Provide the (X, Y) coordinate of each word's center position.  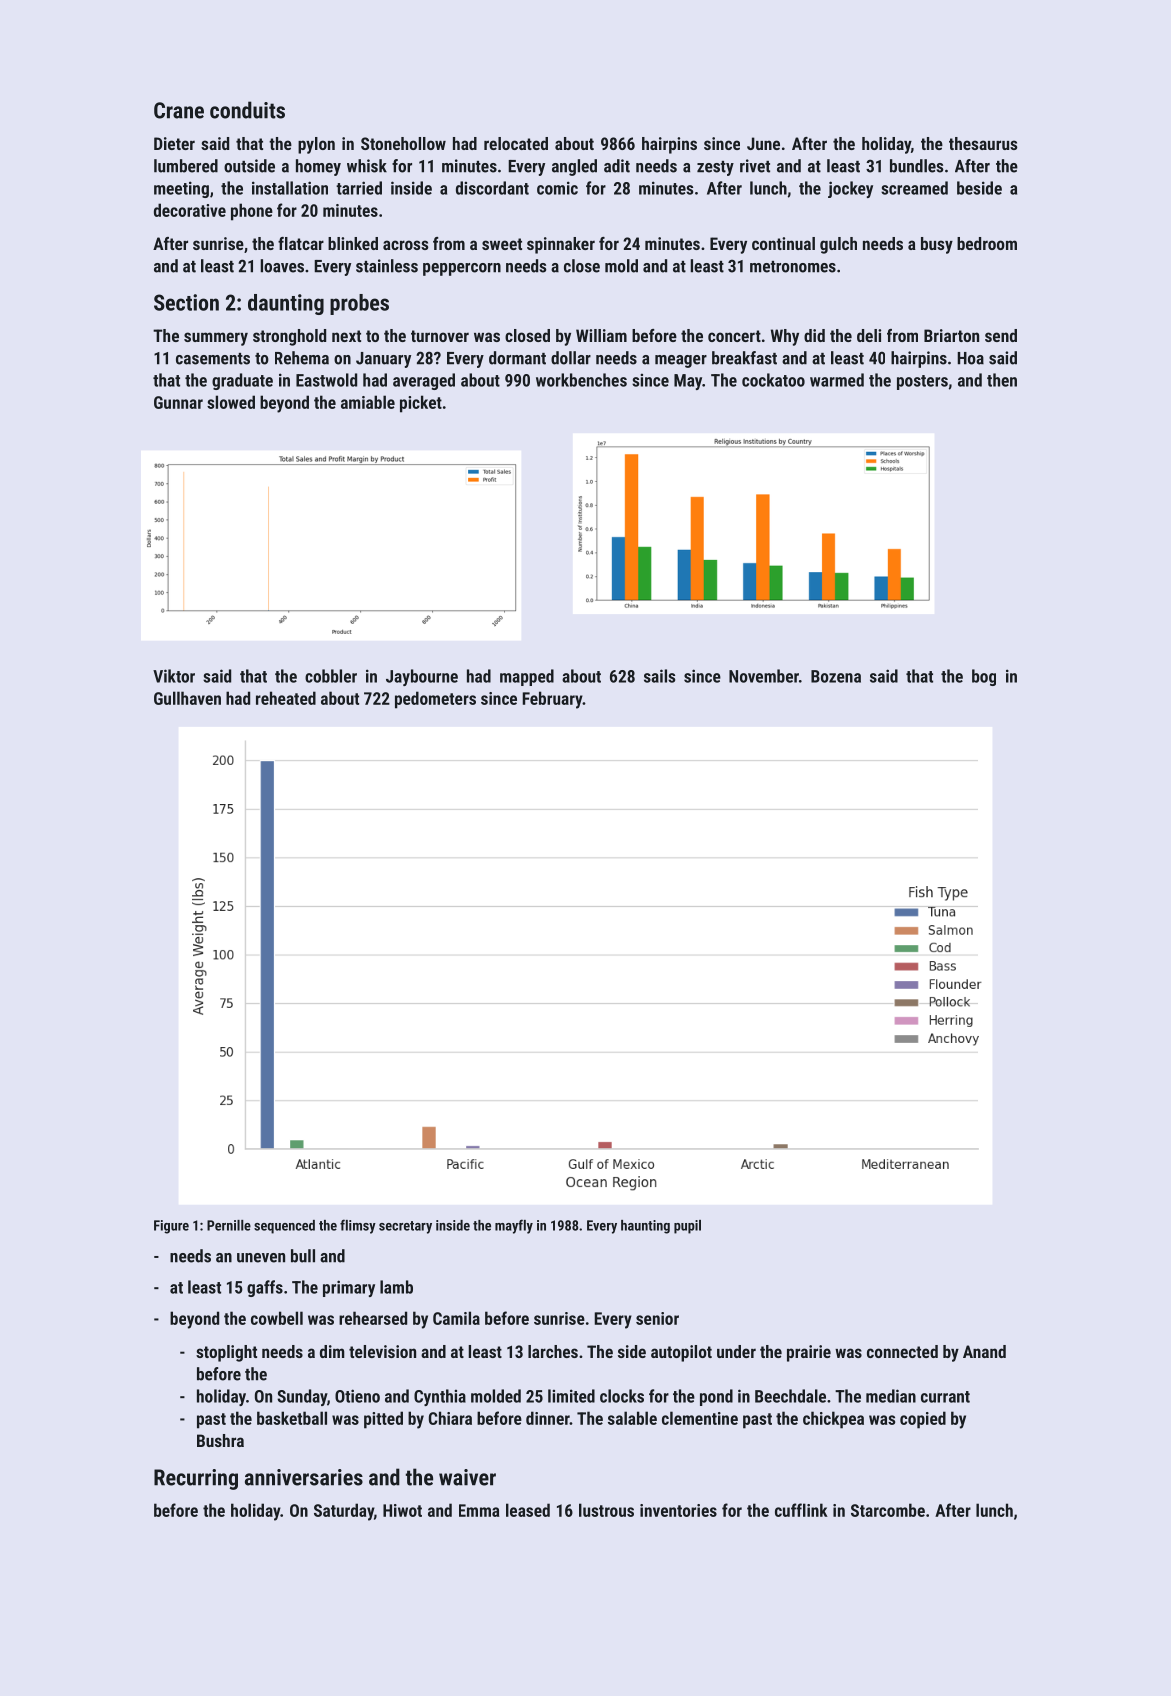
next (346, 336)
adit (617, 166)
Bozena (836, 676)
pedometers (435, 700)
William (601, 335)
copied (923, 1420)
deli (869, 335)
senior (657, 1318)
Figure (171, 1227)
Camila (456, 1318)
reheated (286, 698)
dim (332, 1351)
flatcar (301, 243)
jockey (850, 189)
